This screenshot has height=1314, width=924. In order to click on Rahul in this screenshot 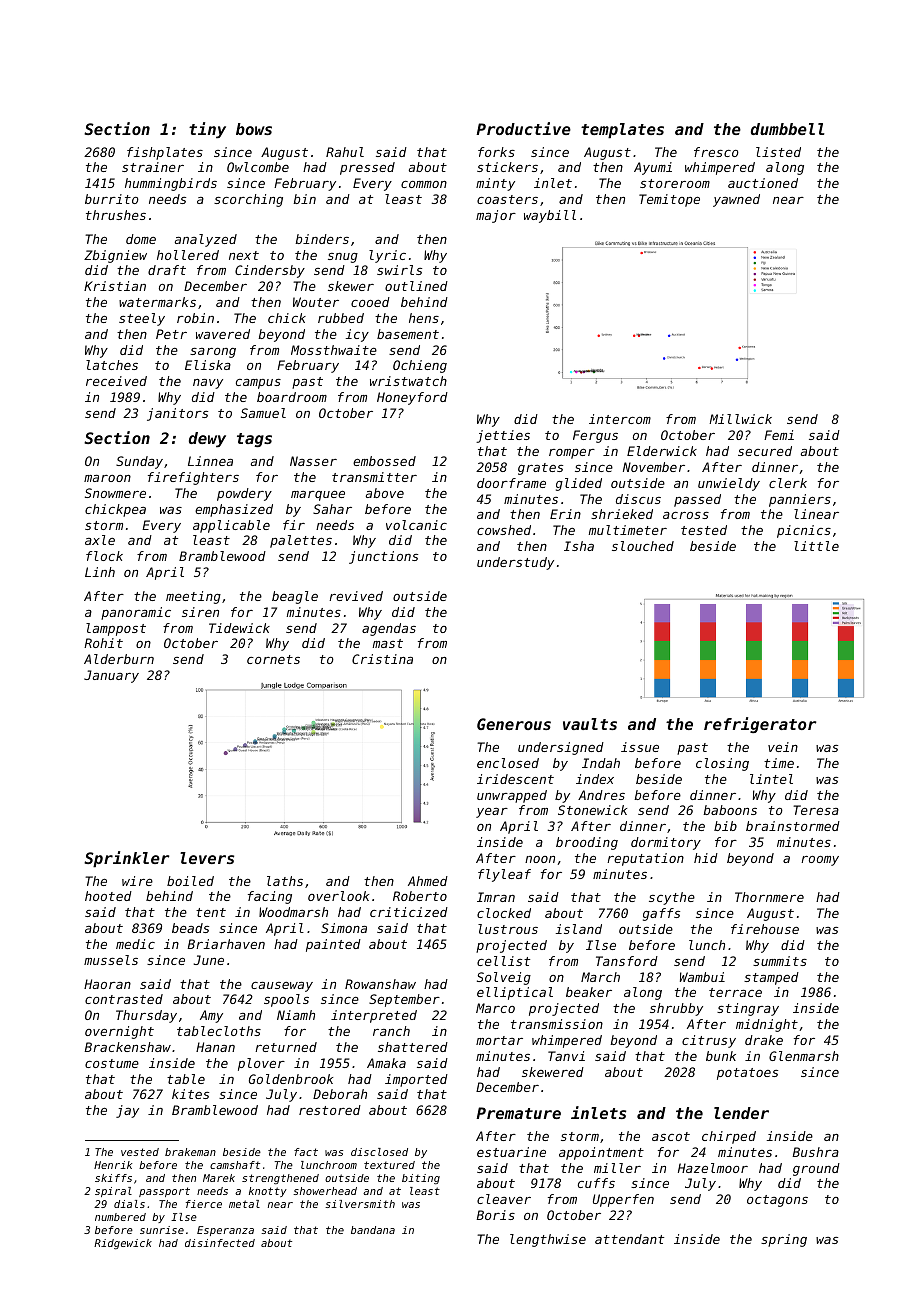, I will do `click(345, 152)`.
